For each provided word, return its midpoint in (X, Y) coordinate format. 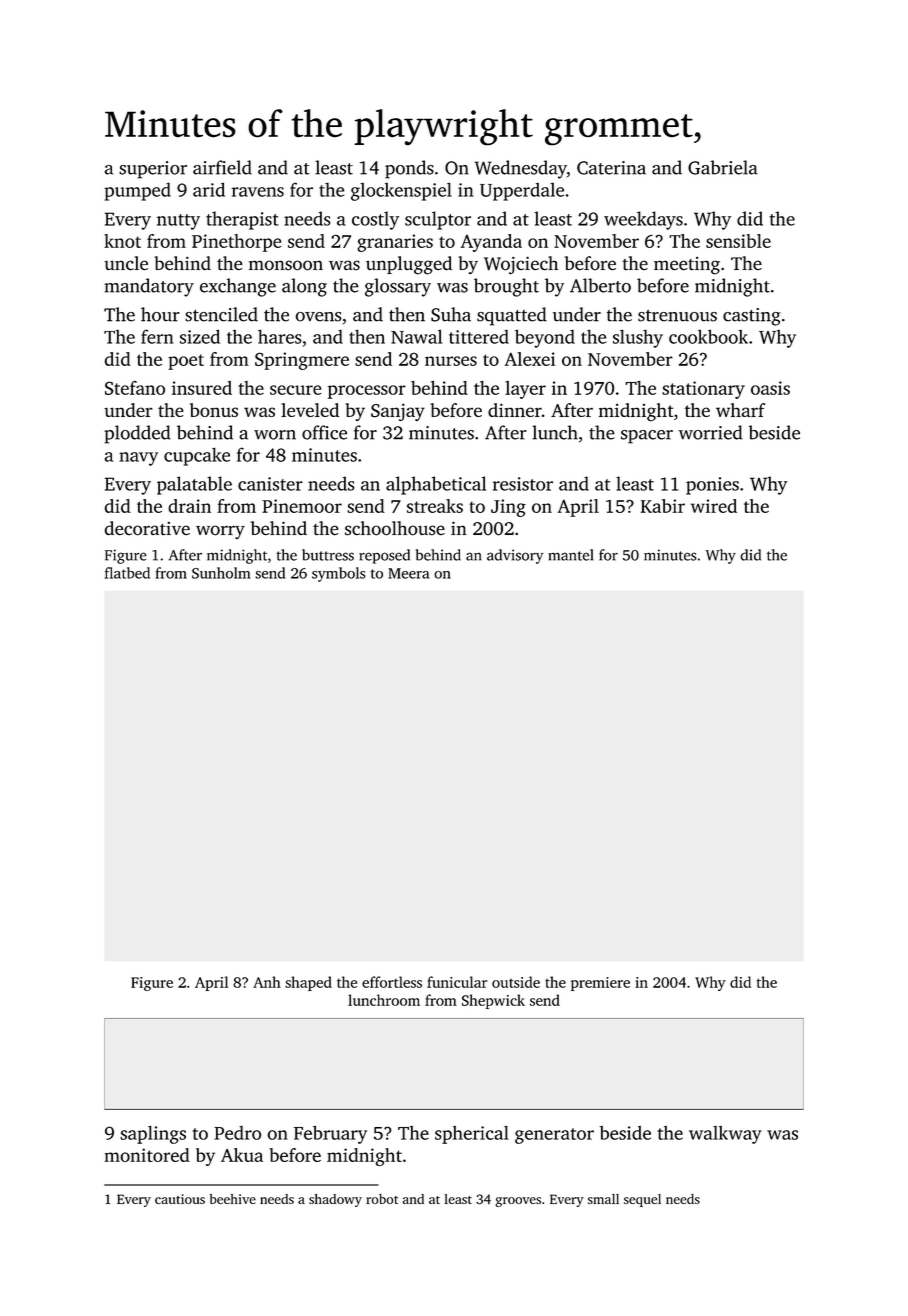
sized (200, 336)
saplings (153, 1134)
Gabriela (723, 167)
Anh (267, 982)
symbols (339, 574)
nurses (451, 361)
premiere (600, 984)
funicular (457, 982)
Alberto (600, 285)
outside (516, 982)
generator (554, 1136)
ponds (409, 169)
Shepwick (493, 1001)
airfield (222, 167)
